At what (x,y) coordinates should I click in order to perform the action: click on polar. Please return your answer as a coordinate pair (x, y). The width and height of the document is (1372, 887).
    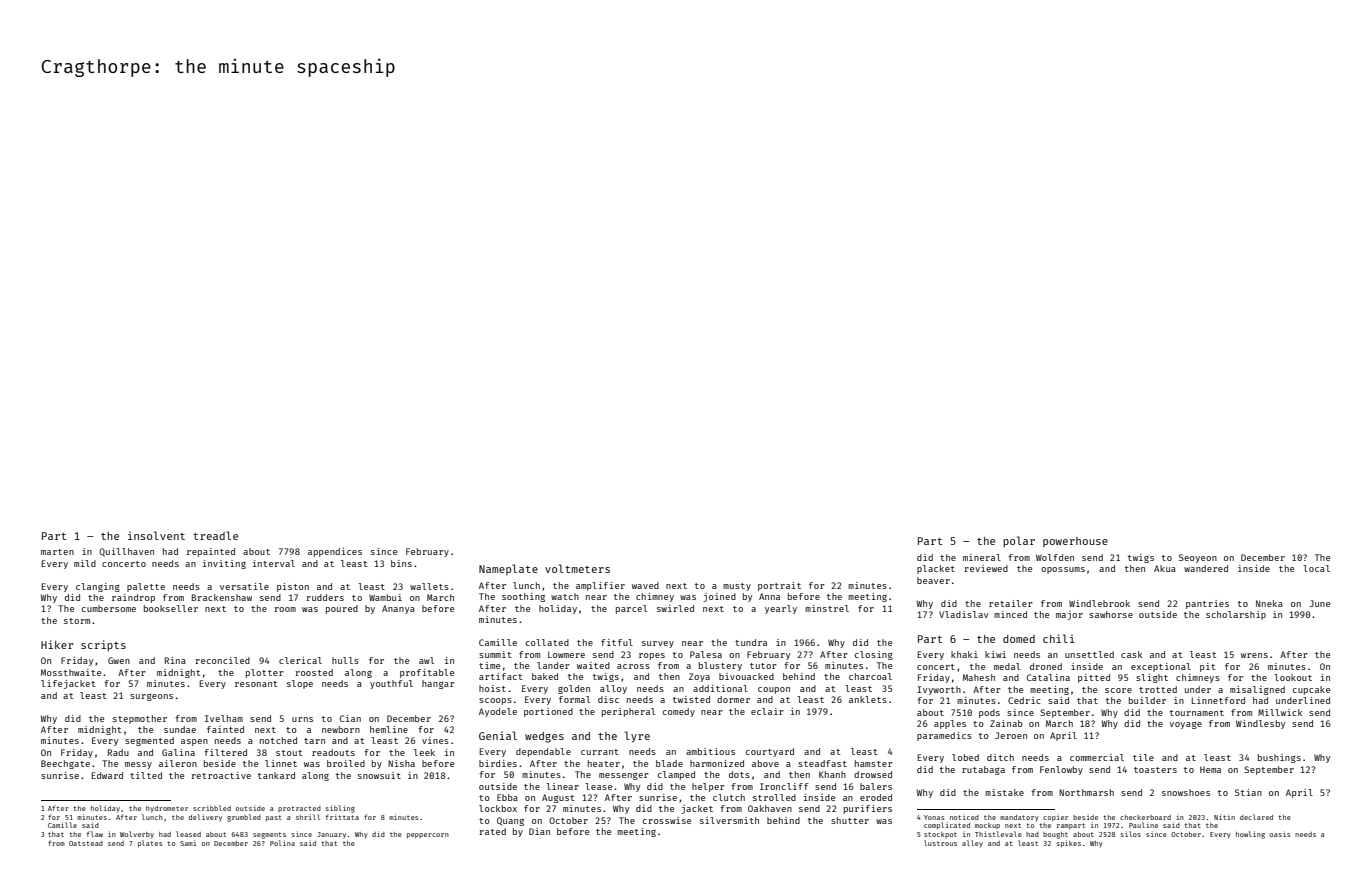
    Looking at the image, I should click on (1019, 541).
